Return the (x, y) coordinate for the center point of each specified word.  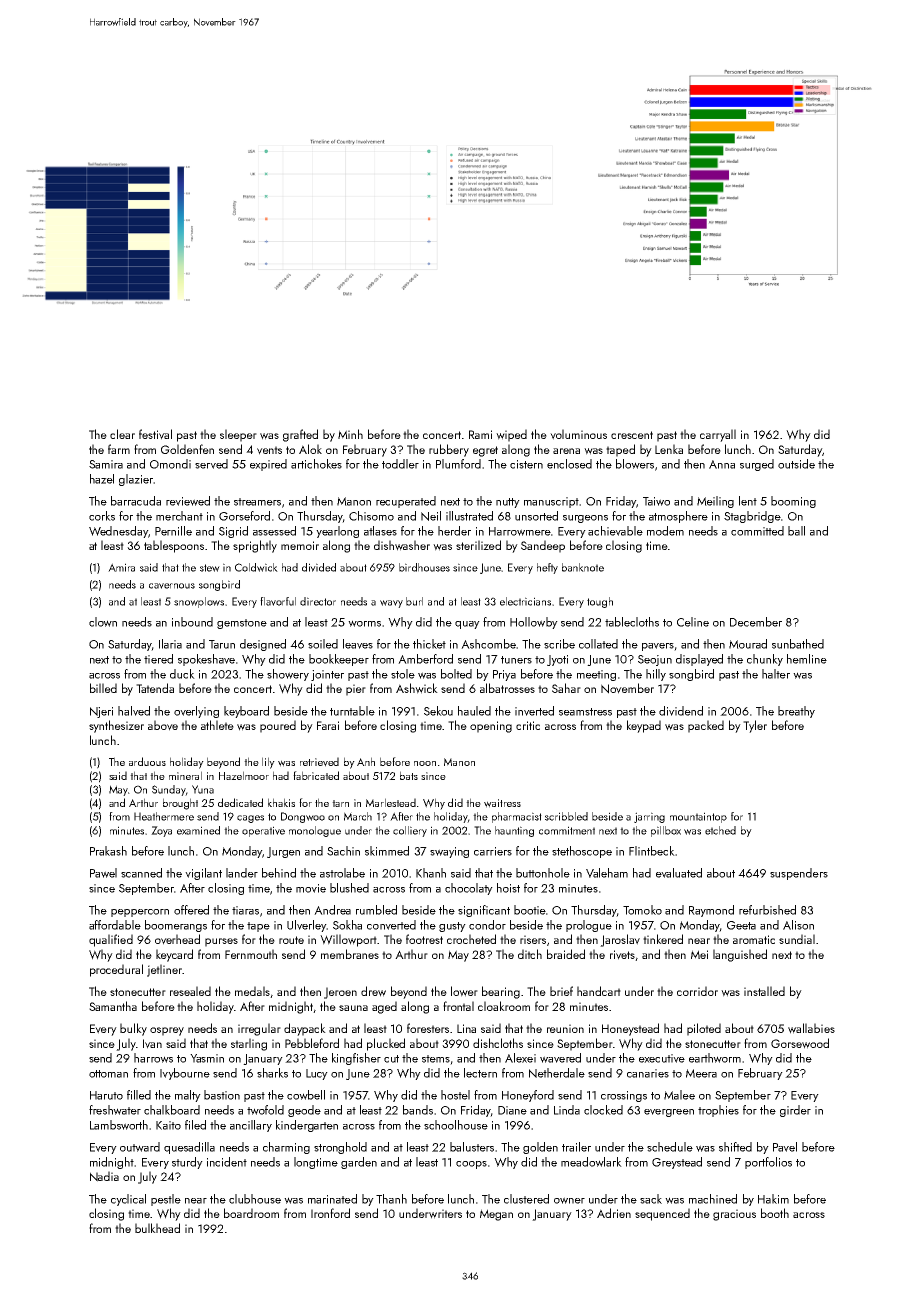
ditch (530, 954)
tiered (158, 659)
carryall (718, 435)
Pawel (103, 873)
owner (569, 1200)
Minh (350, 434)
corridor (697, 991)
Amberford (425, 659)
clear (122, 434)
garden (359, 1163)
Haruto (106, 1095)
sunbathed (798, 644)
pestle (166, 1200)
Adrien (614, 1213)
